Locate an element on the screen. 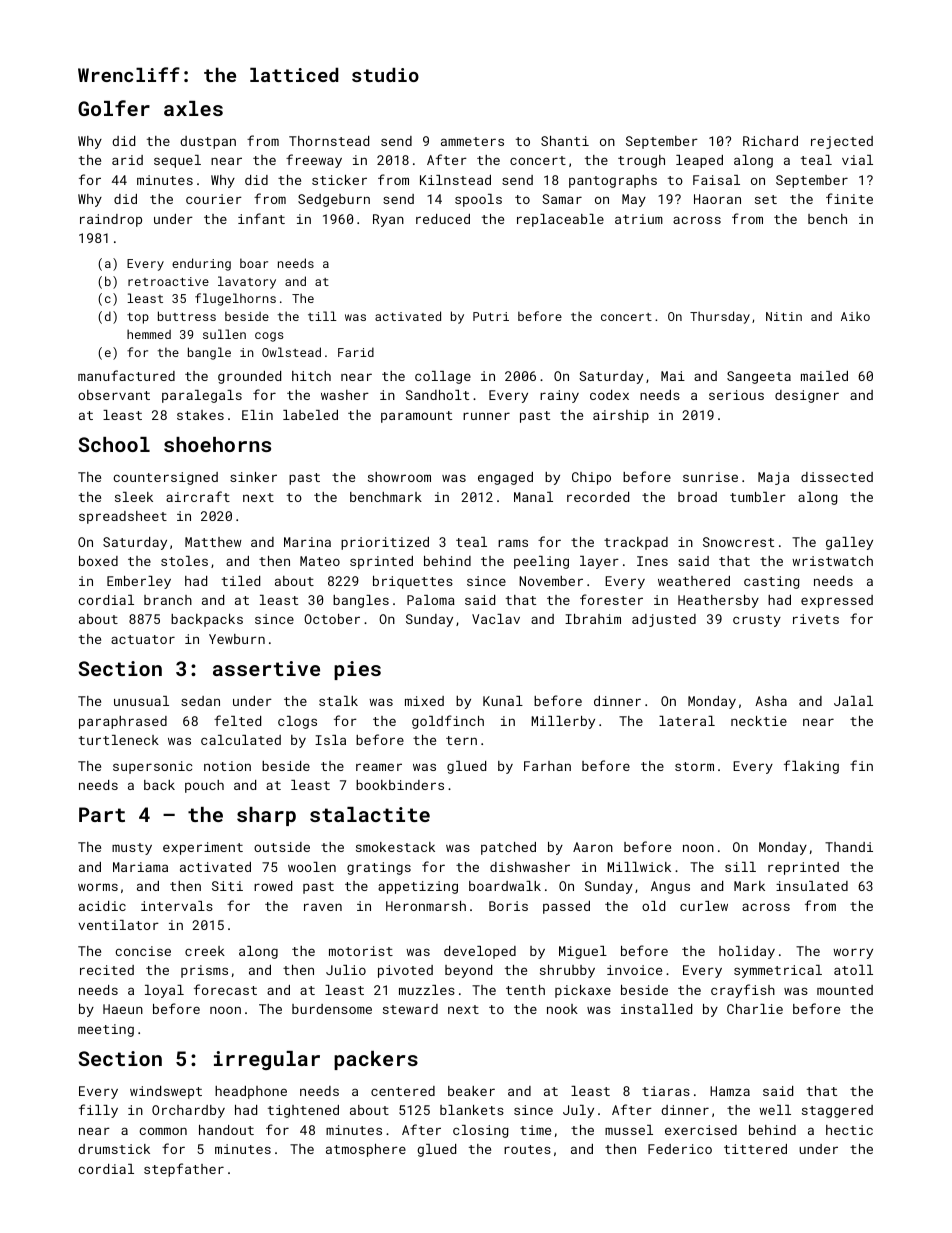  rivets is located at coordinates (816, 619).
